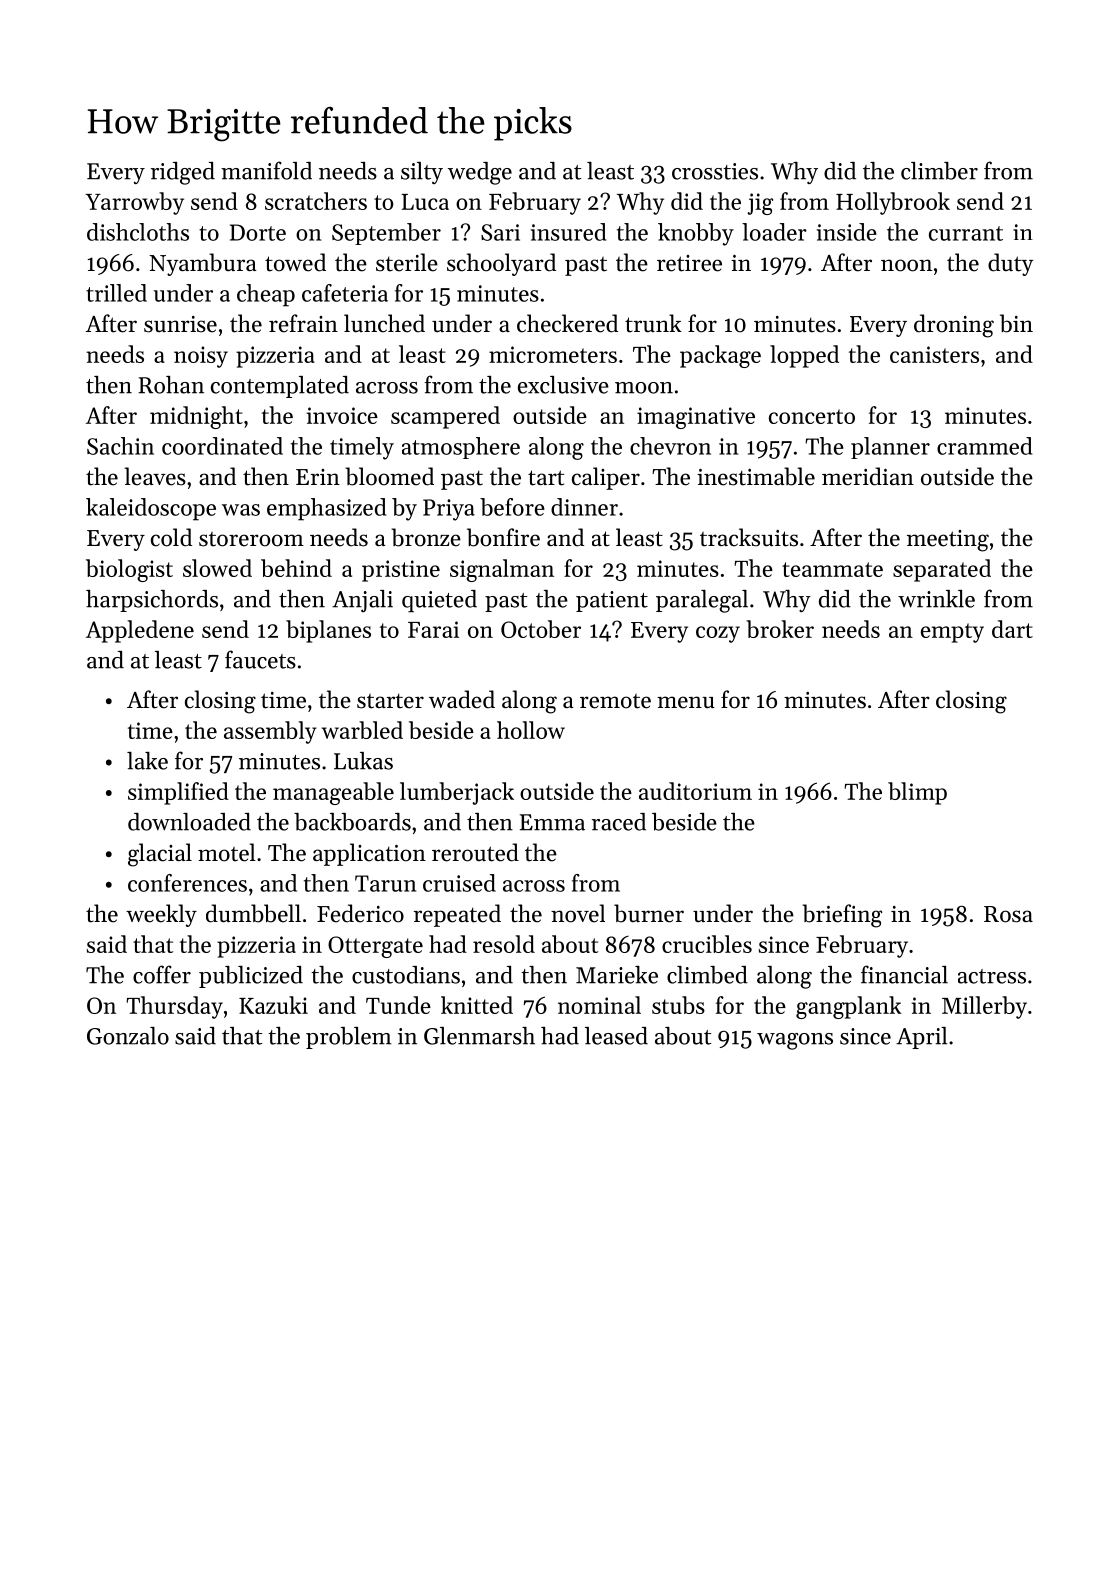 The image size is (1119, 1589). I want to click on blimp, so click(917, 793).
